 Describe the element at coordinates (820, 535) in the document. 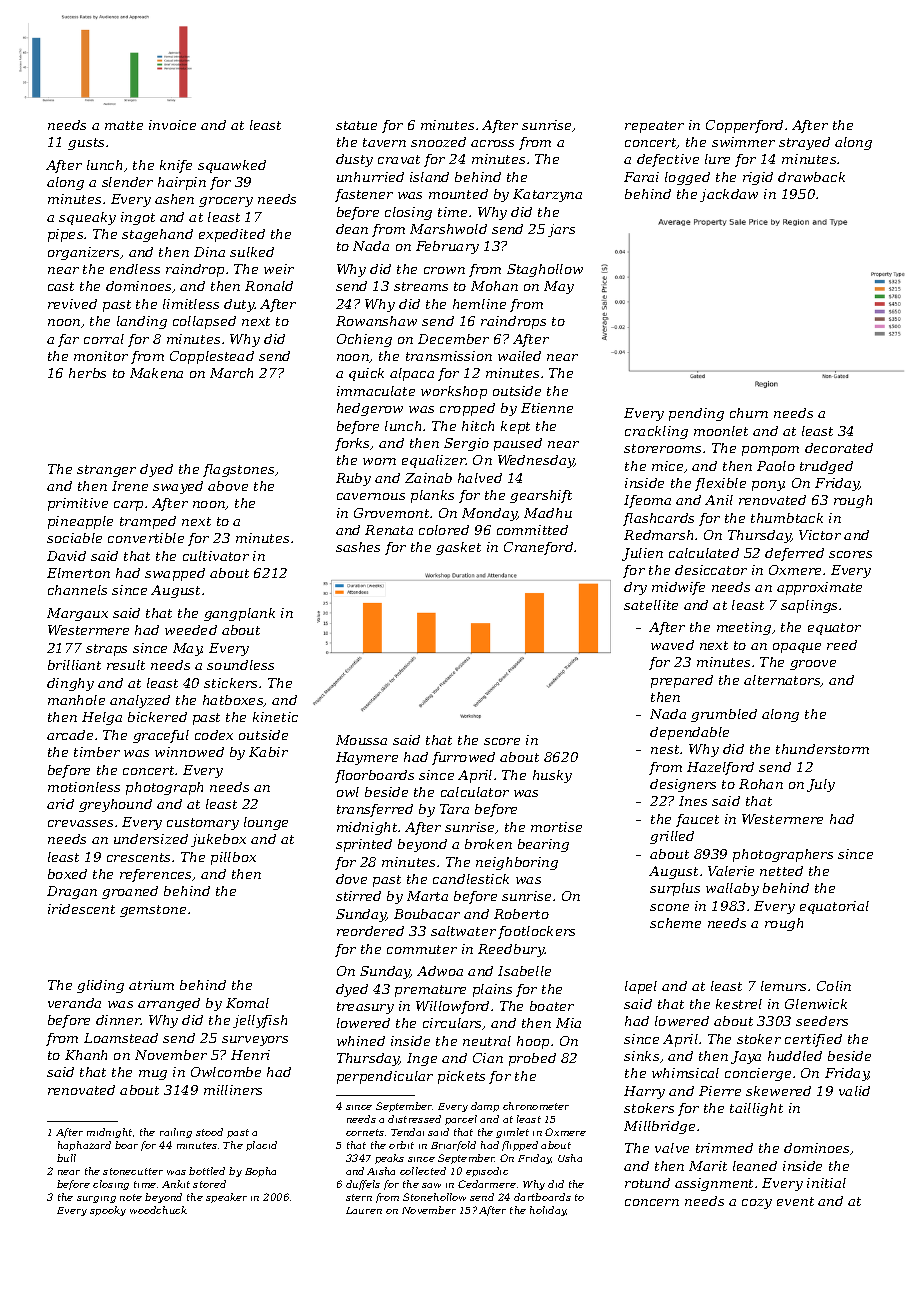

I see `Victor` at that location.
